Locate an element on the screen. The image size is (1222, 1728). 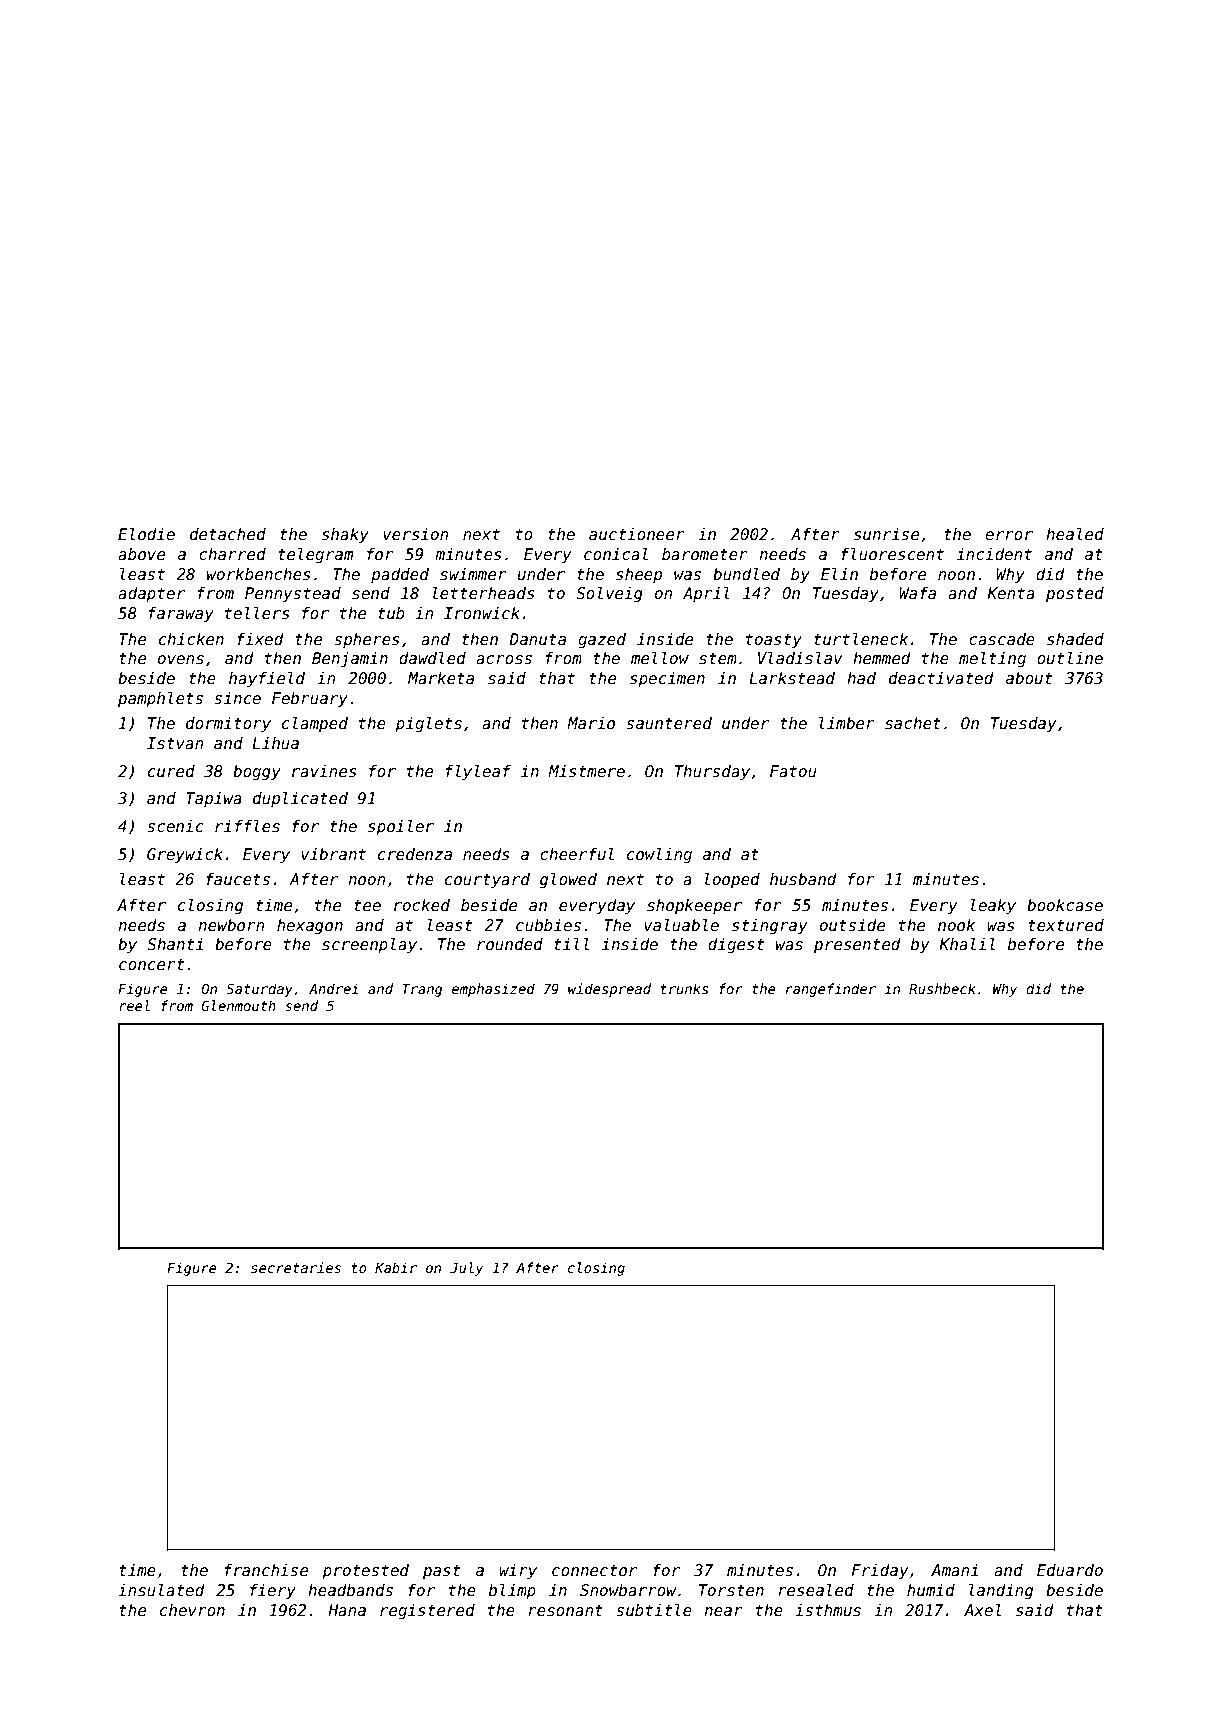
Saturday is located at coordinates (259, 990).
